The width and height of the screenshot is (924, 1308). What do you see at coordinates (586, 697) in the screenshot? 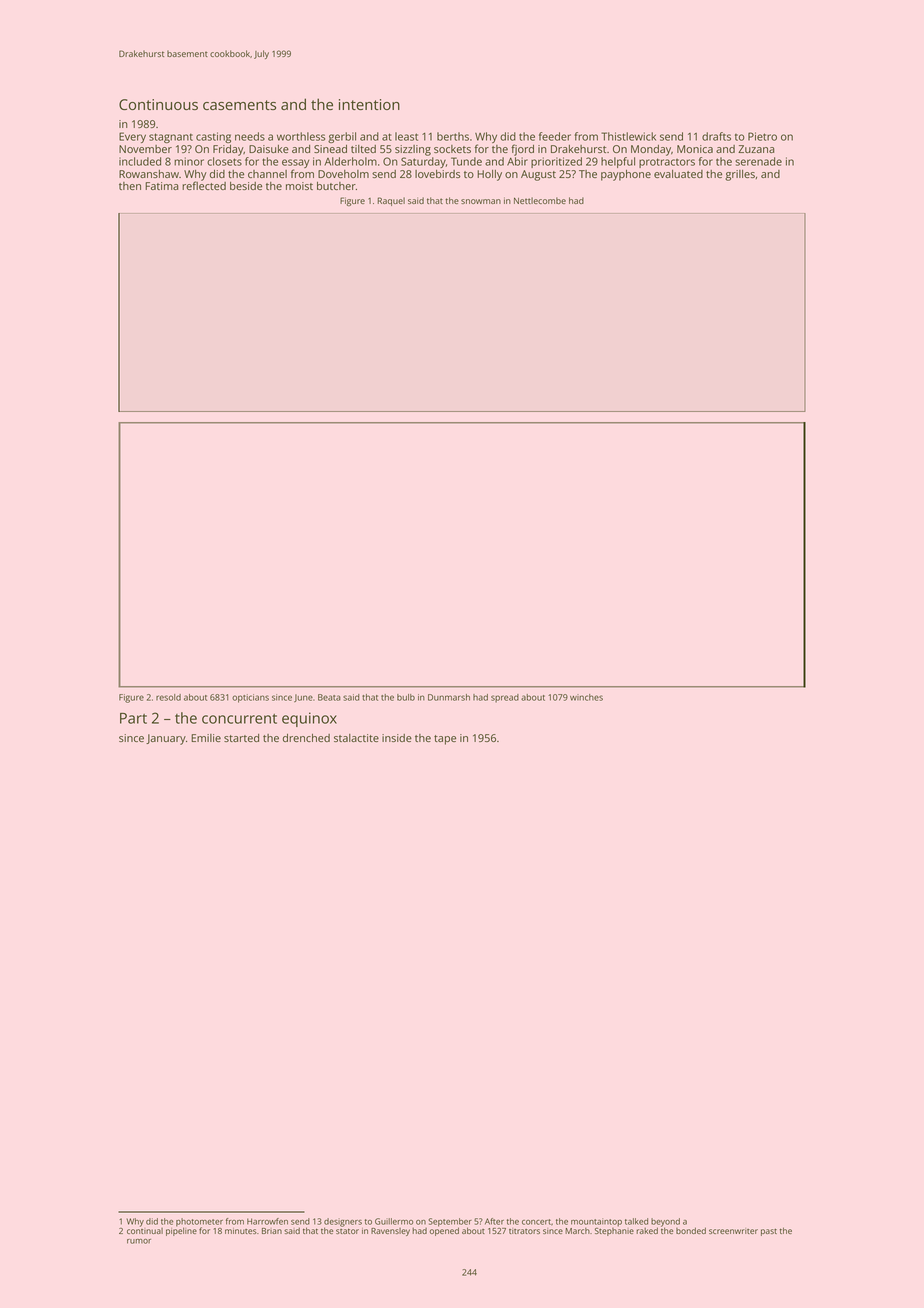
I see `winches` at bounding box center [586, 697].
